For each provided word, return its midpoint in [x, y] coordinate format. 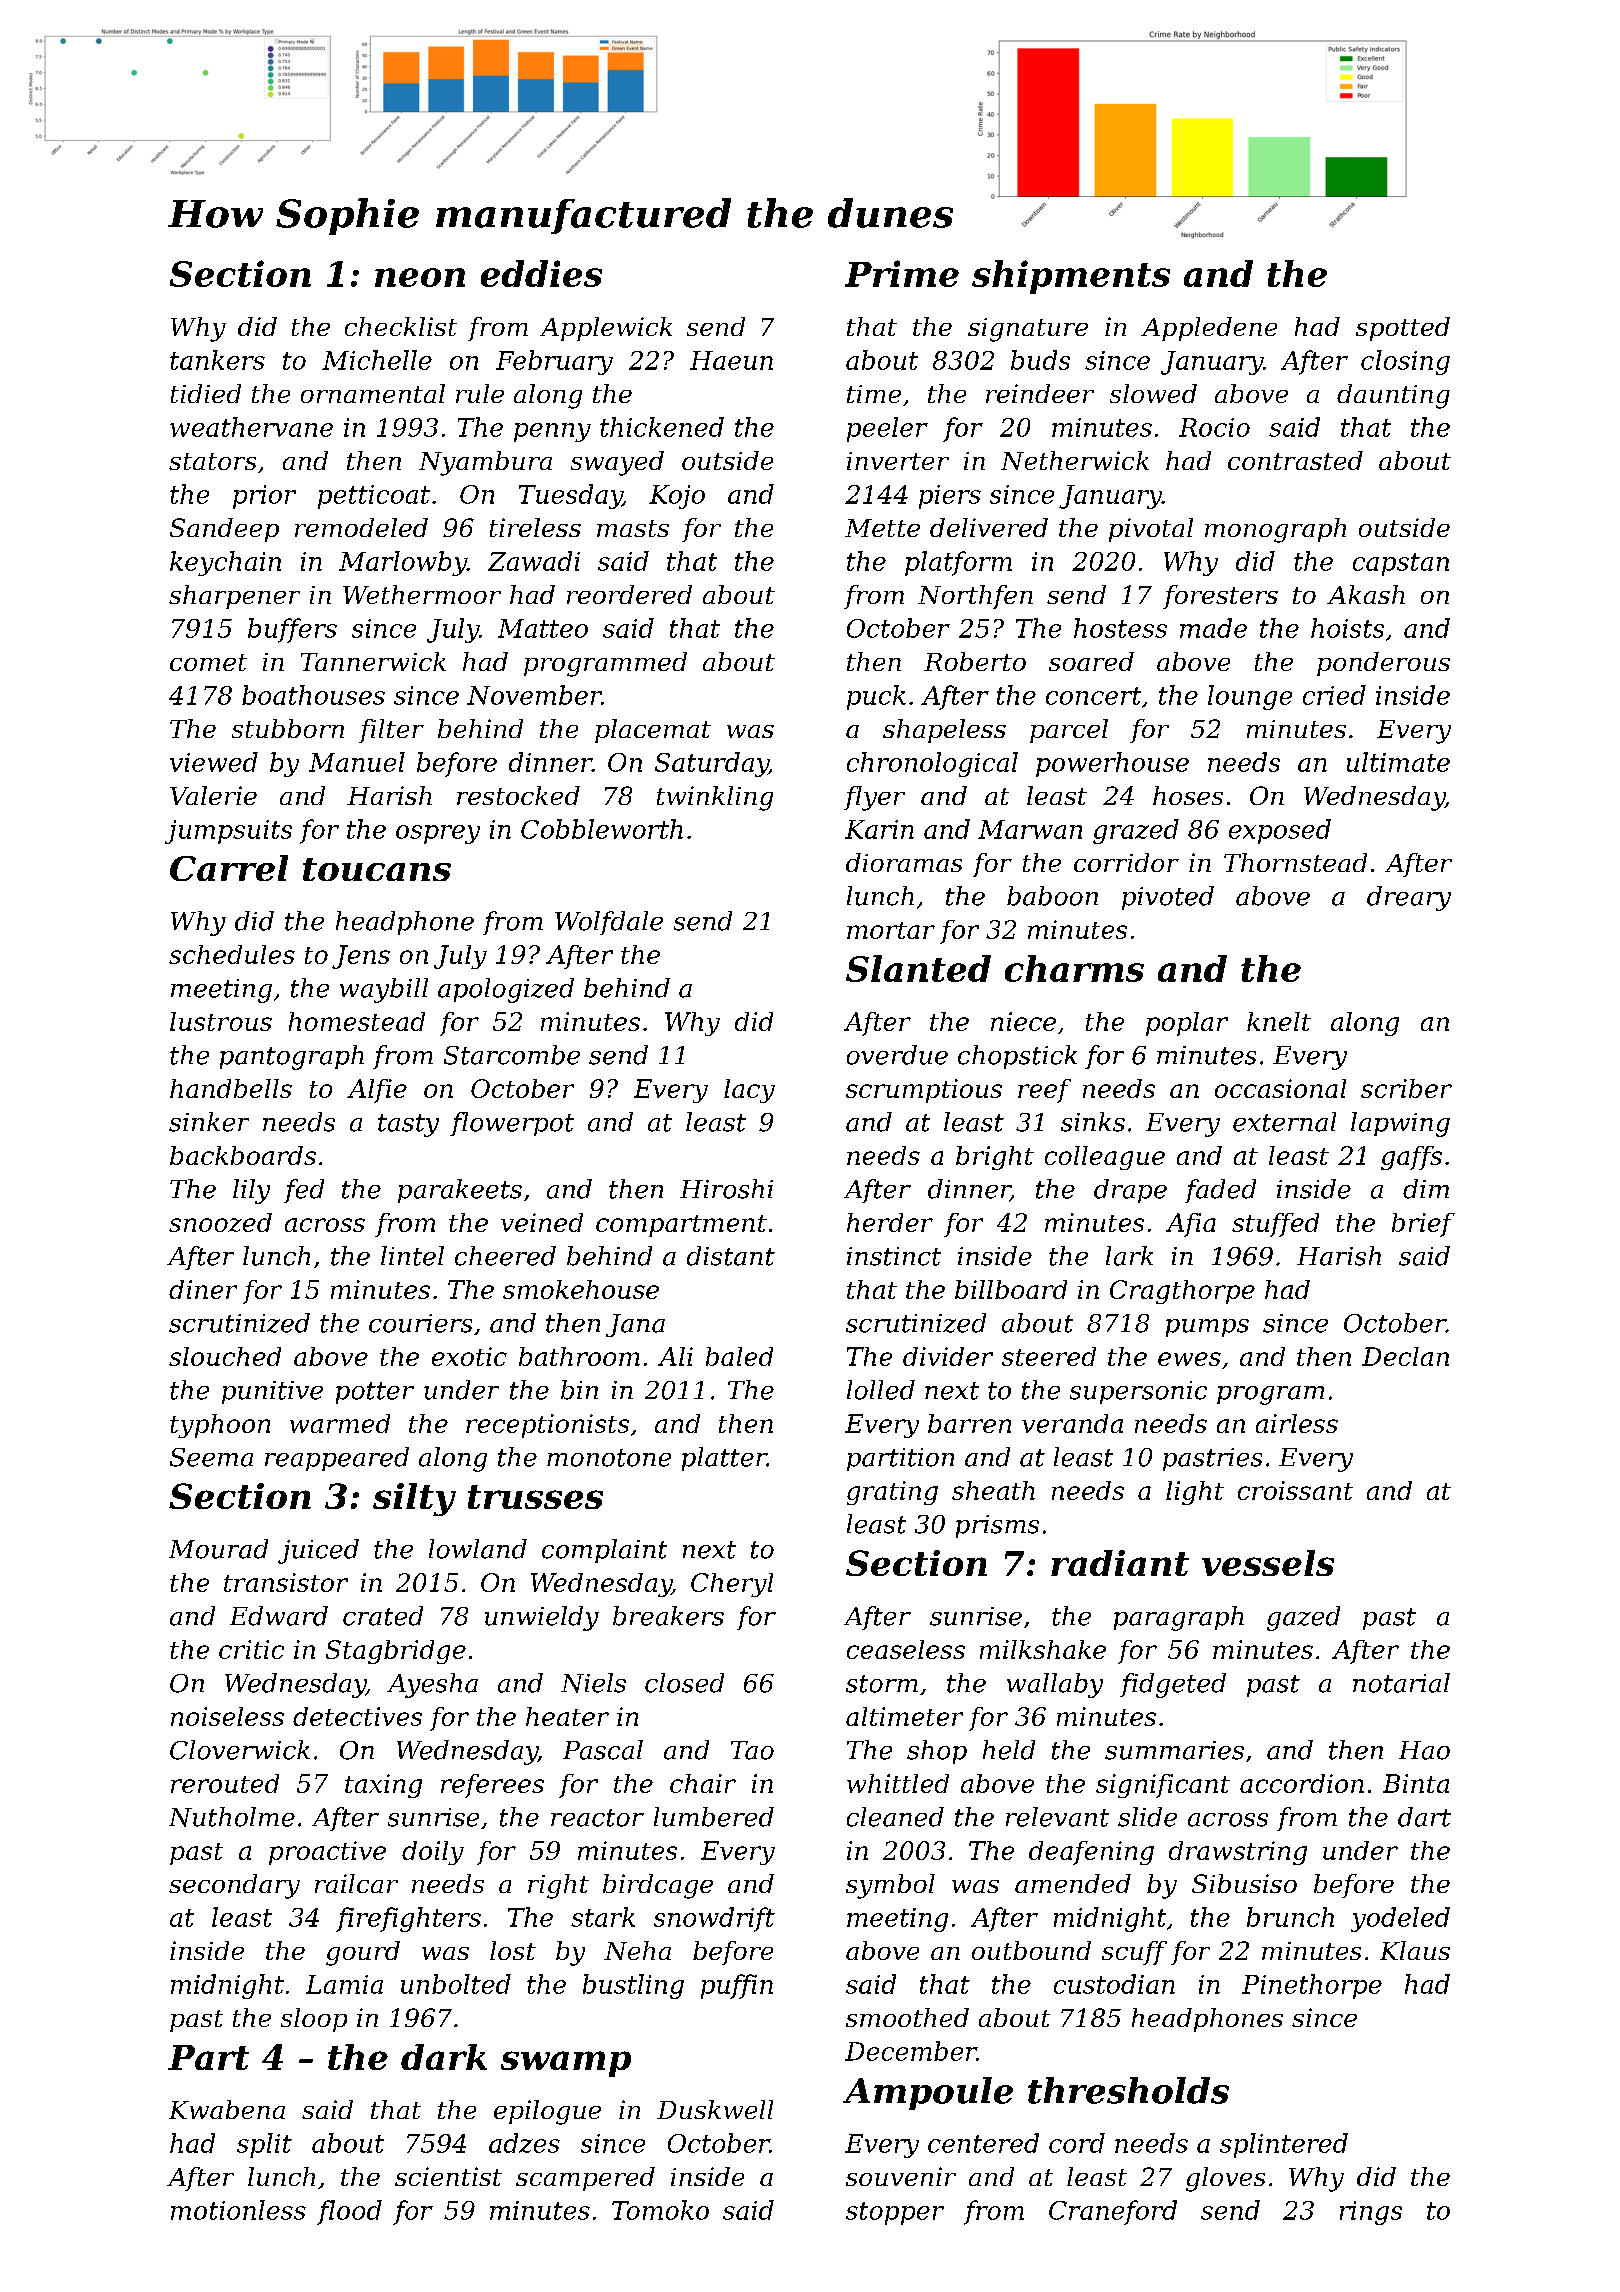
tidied [206, 393]
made [1213, 628]
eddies [541, 273]
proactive [327, 1853]
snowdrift [714, 1919]
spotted [1403, 329]
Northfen [975, 597]
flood [349, 2212]
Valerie [213, 795]
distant [731, 1256]
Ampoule [928, 2093]
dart [1424, 1817]
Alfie [377, 1091]
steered [1049, 1356]
